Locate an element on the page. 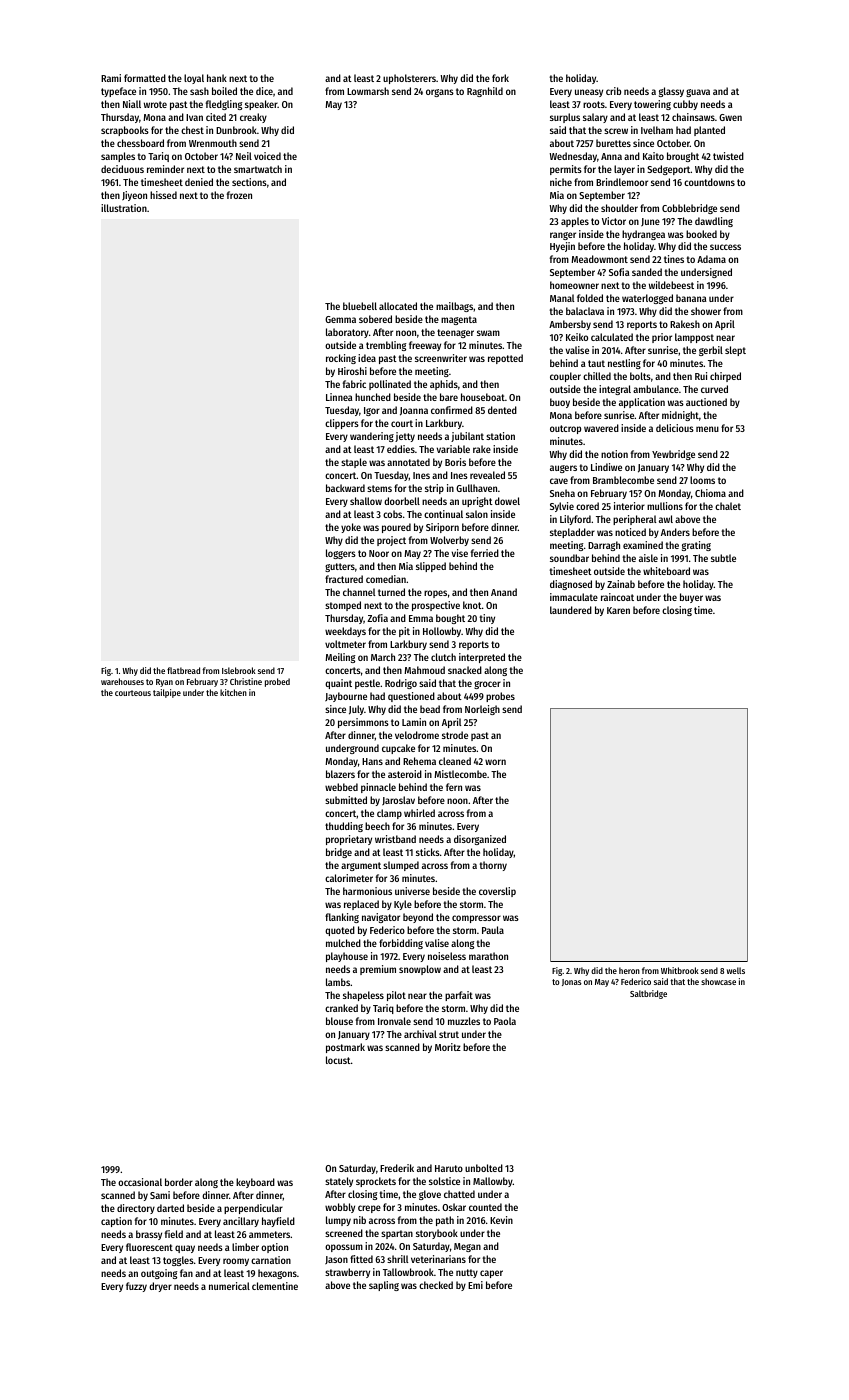 The height and width of the page is (1400, 849). pinnacle is located at coordinates (378, 788).
